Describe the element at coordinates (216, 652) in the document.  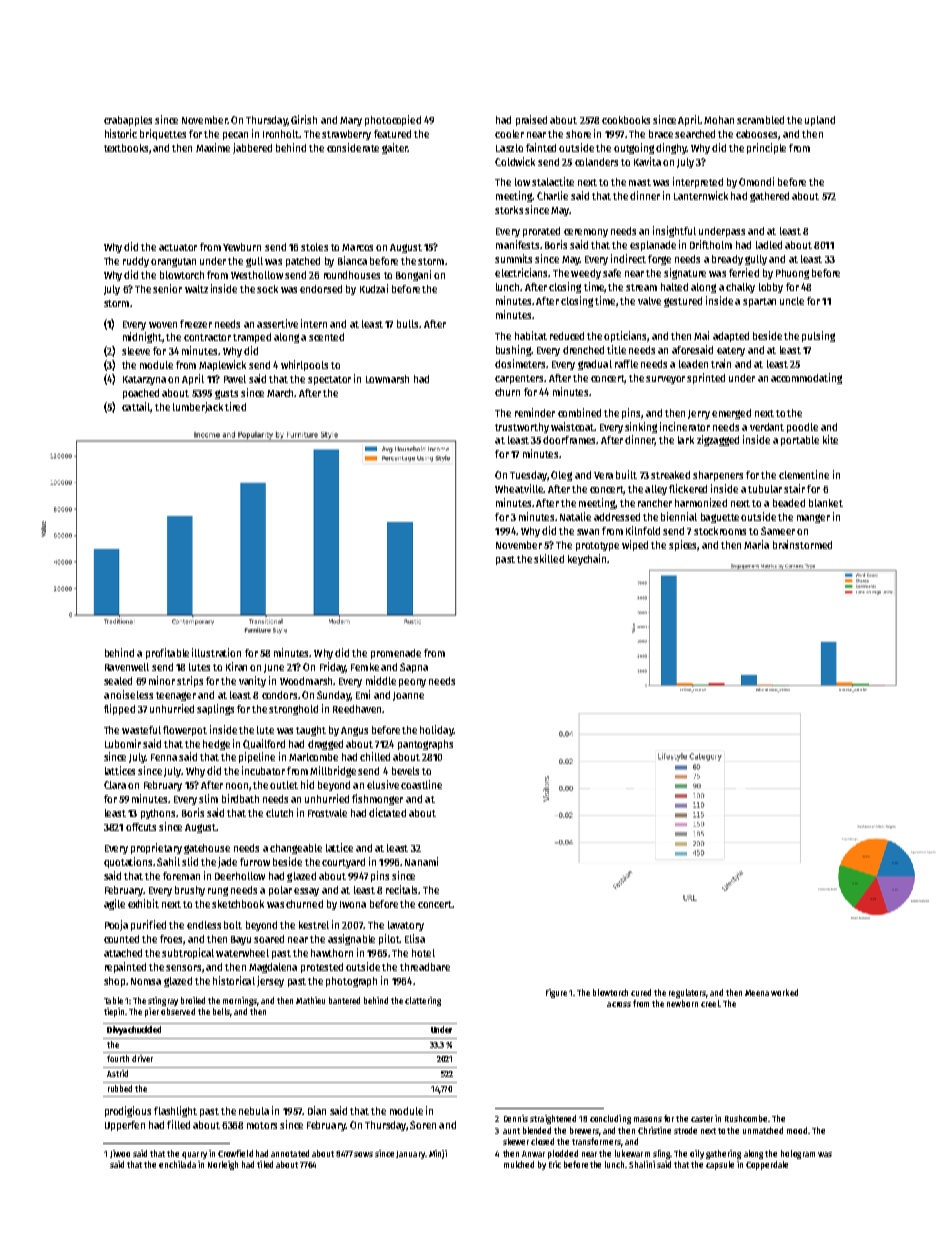
I see `illustration` at that location.
